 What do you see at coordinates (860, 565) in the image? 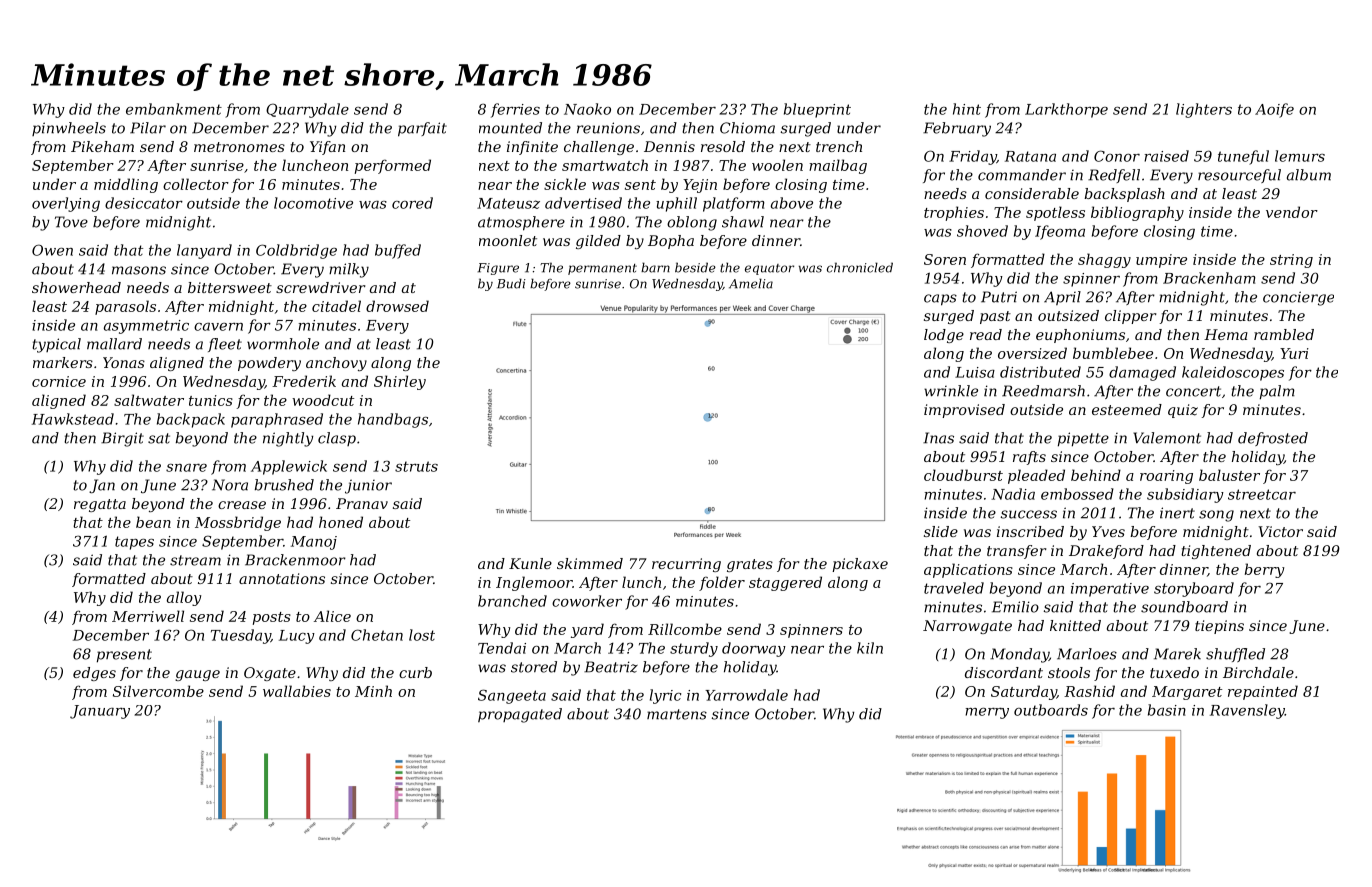
I see `pickaxe` at bounding box center [860, 565].
